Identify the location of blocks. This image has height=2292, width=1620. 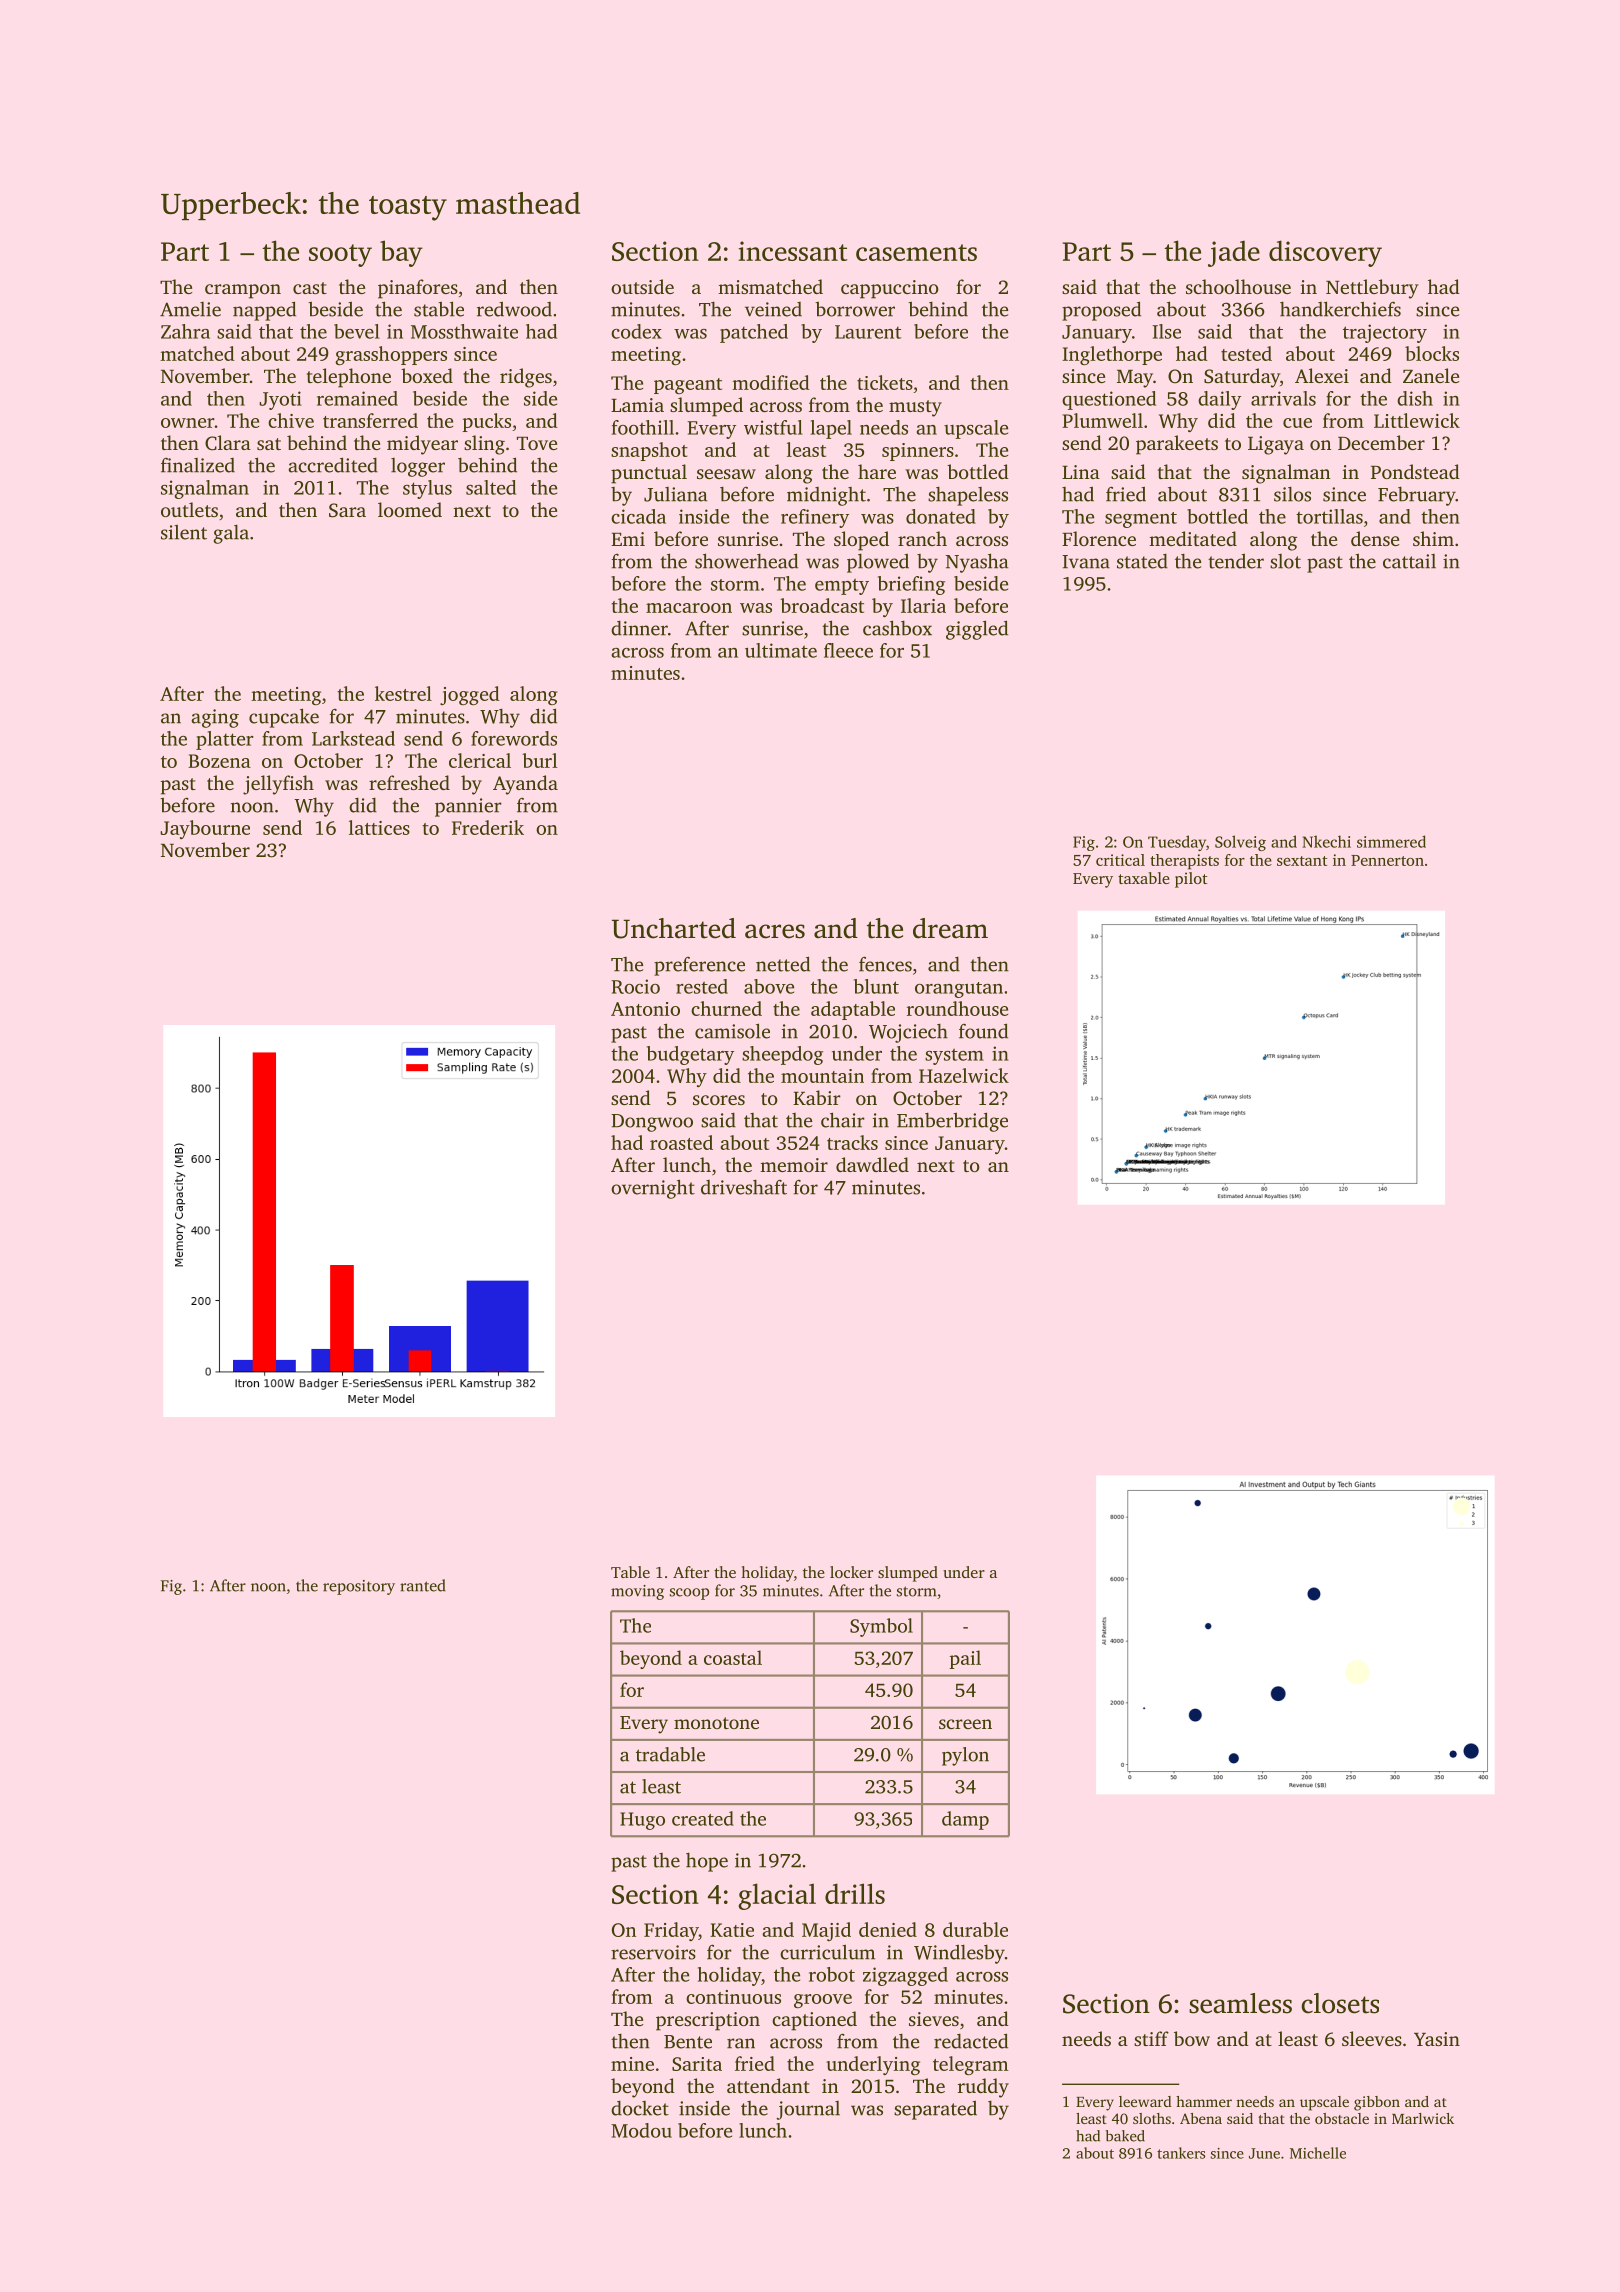
(1432, 353).
